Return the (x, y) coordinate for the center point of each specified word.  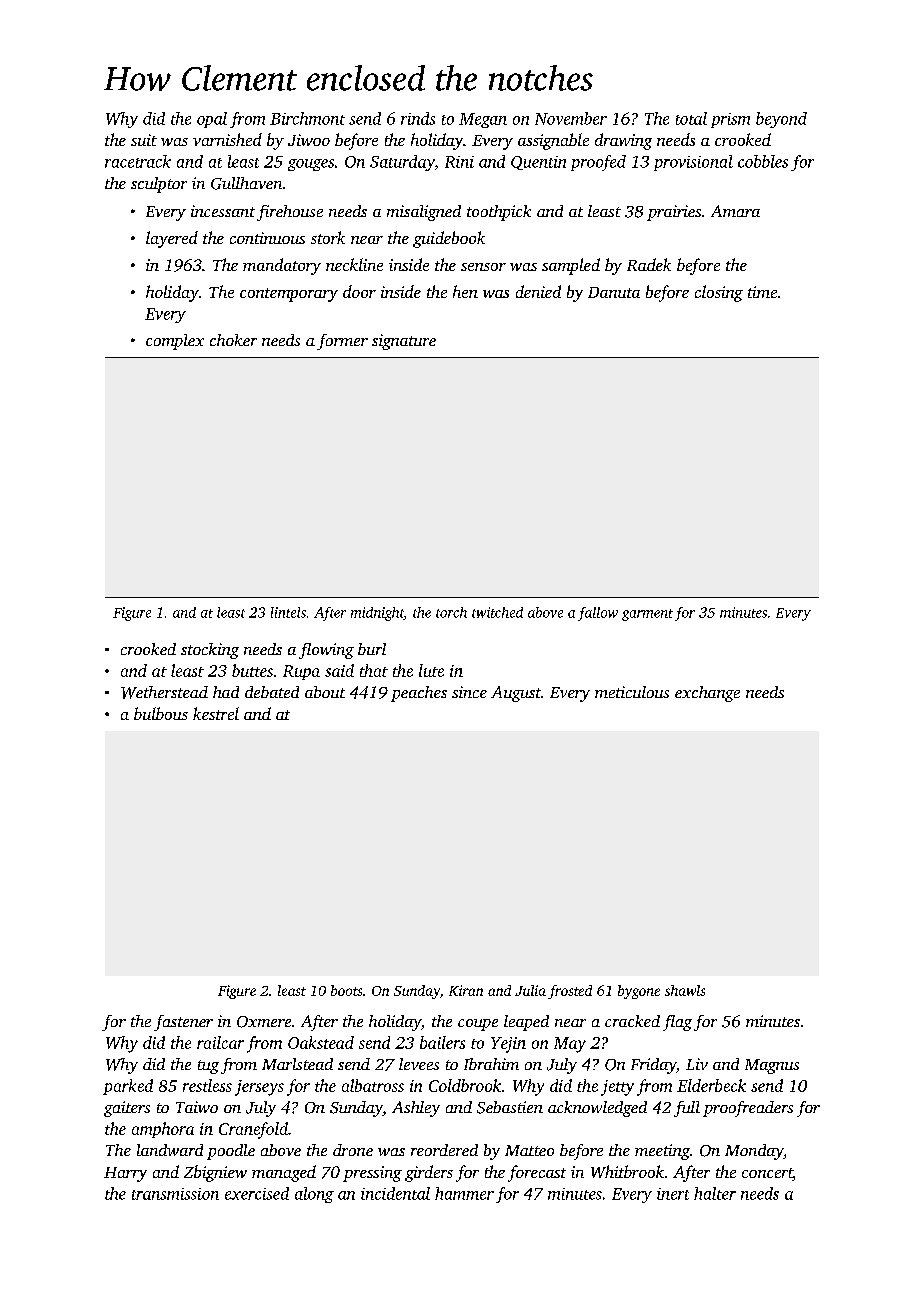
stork (328, 237)
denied (538, 291)
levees (419, 1064)
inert (673, 1194)
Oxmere (264, 1022)
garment (647, 615)
